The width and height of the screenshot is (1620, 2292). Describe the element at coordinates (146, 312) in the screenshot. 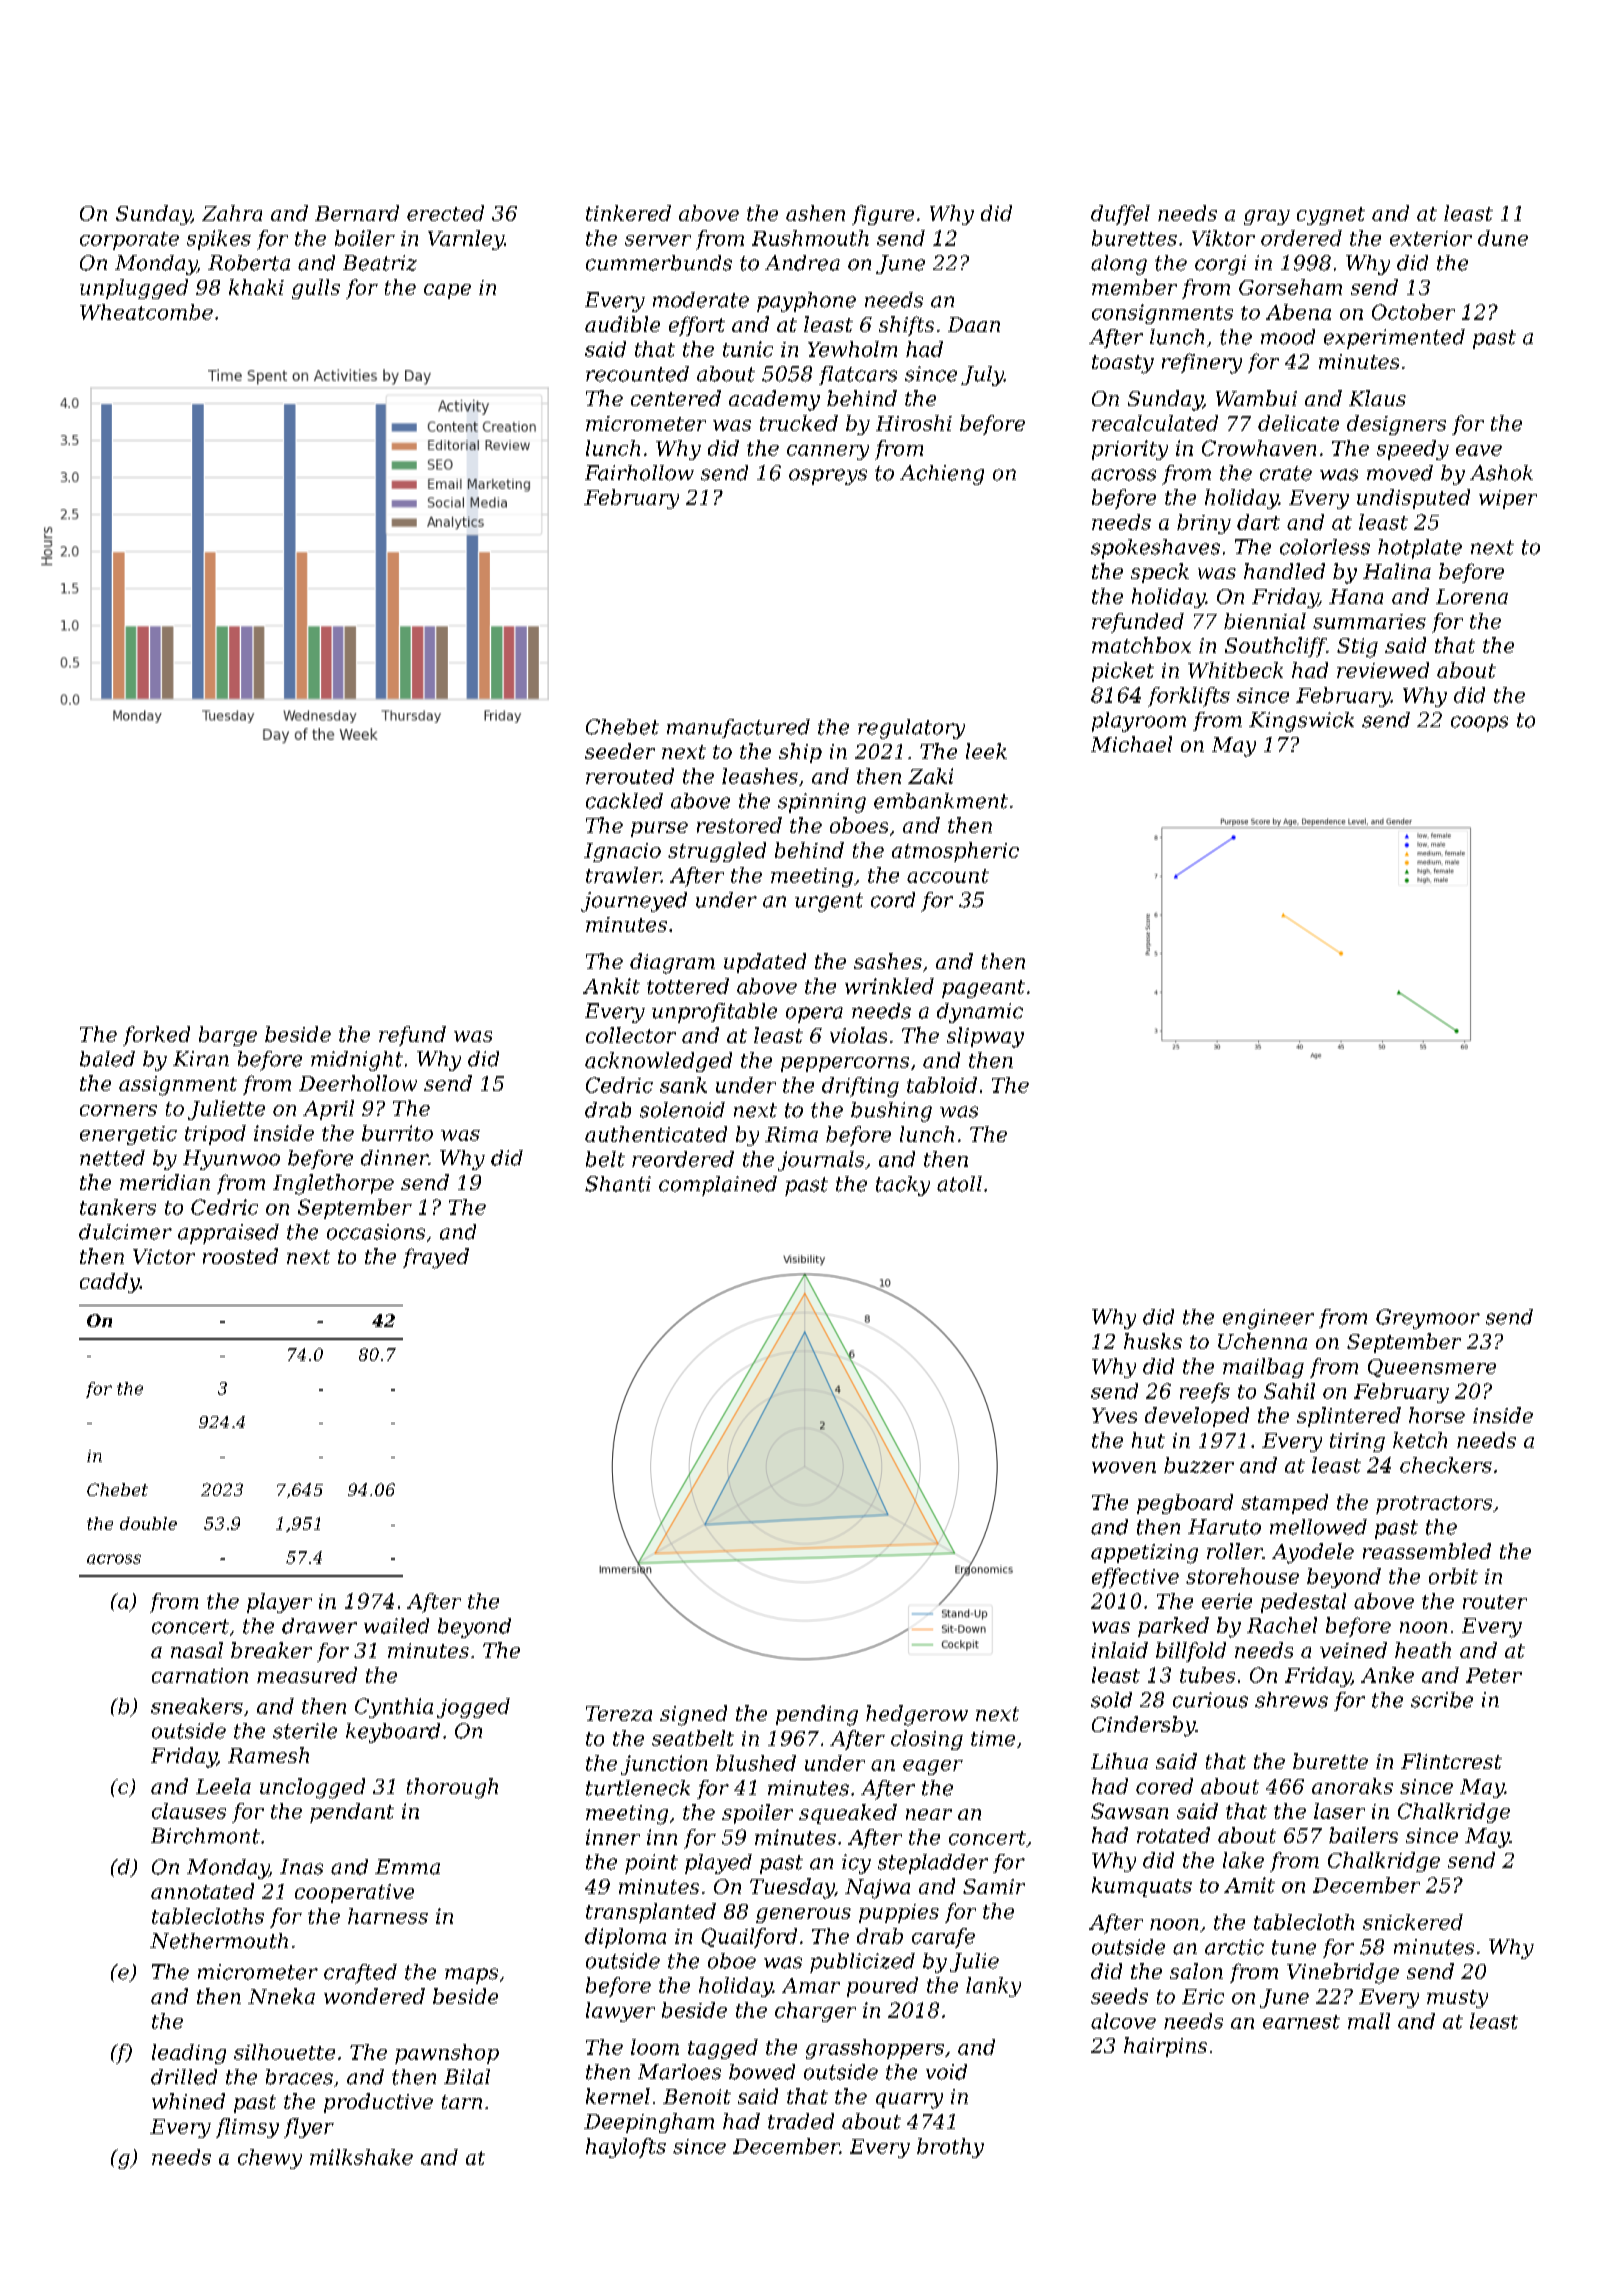

I see `Wheatcombe` at that location.
